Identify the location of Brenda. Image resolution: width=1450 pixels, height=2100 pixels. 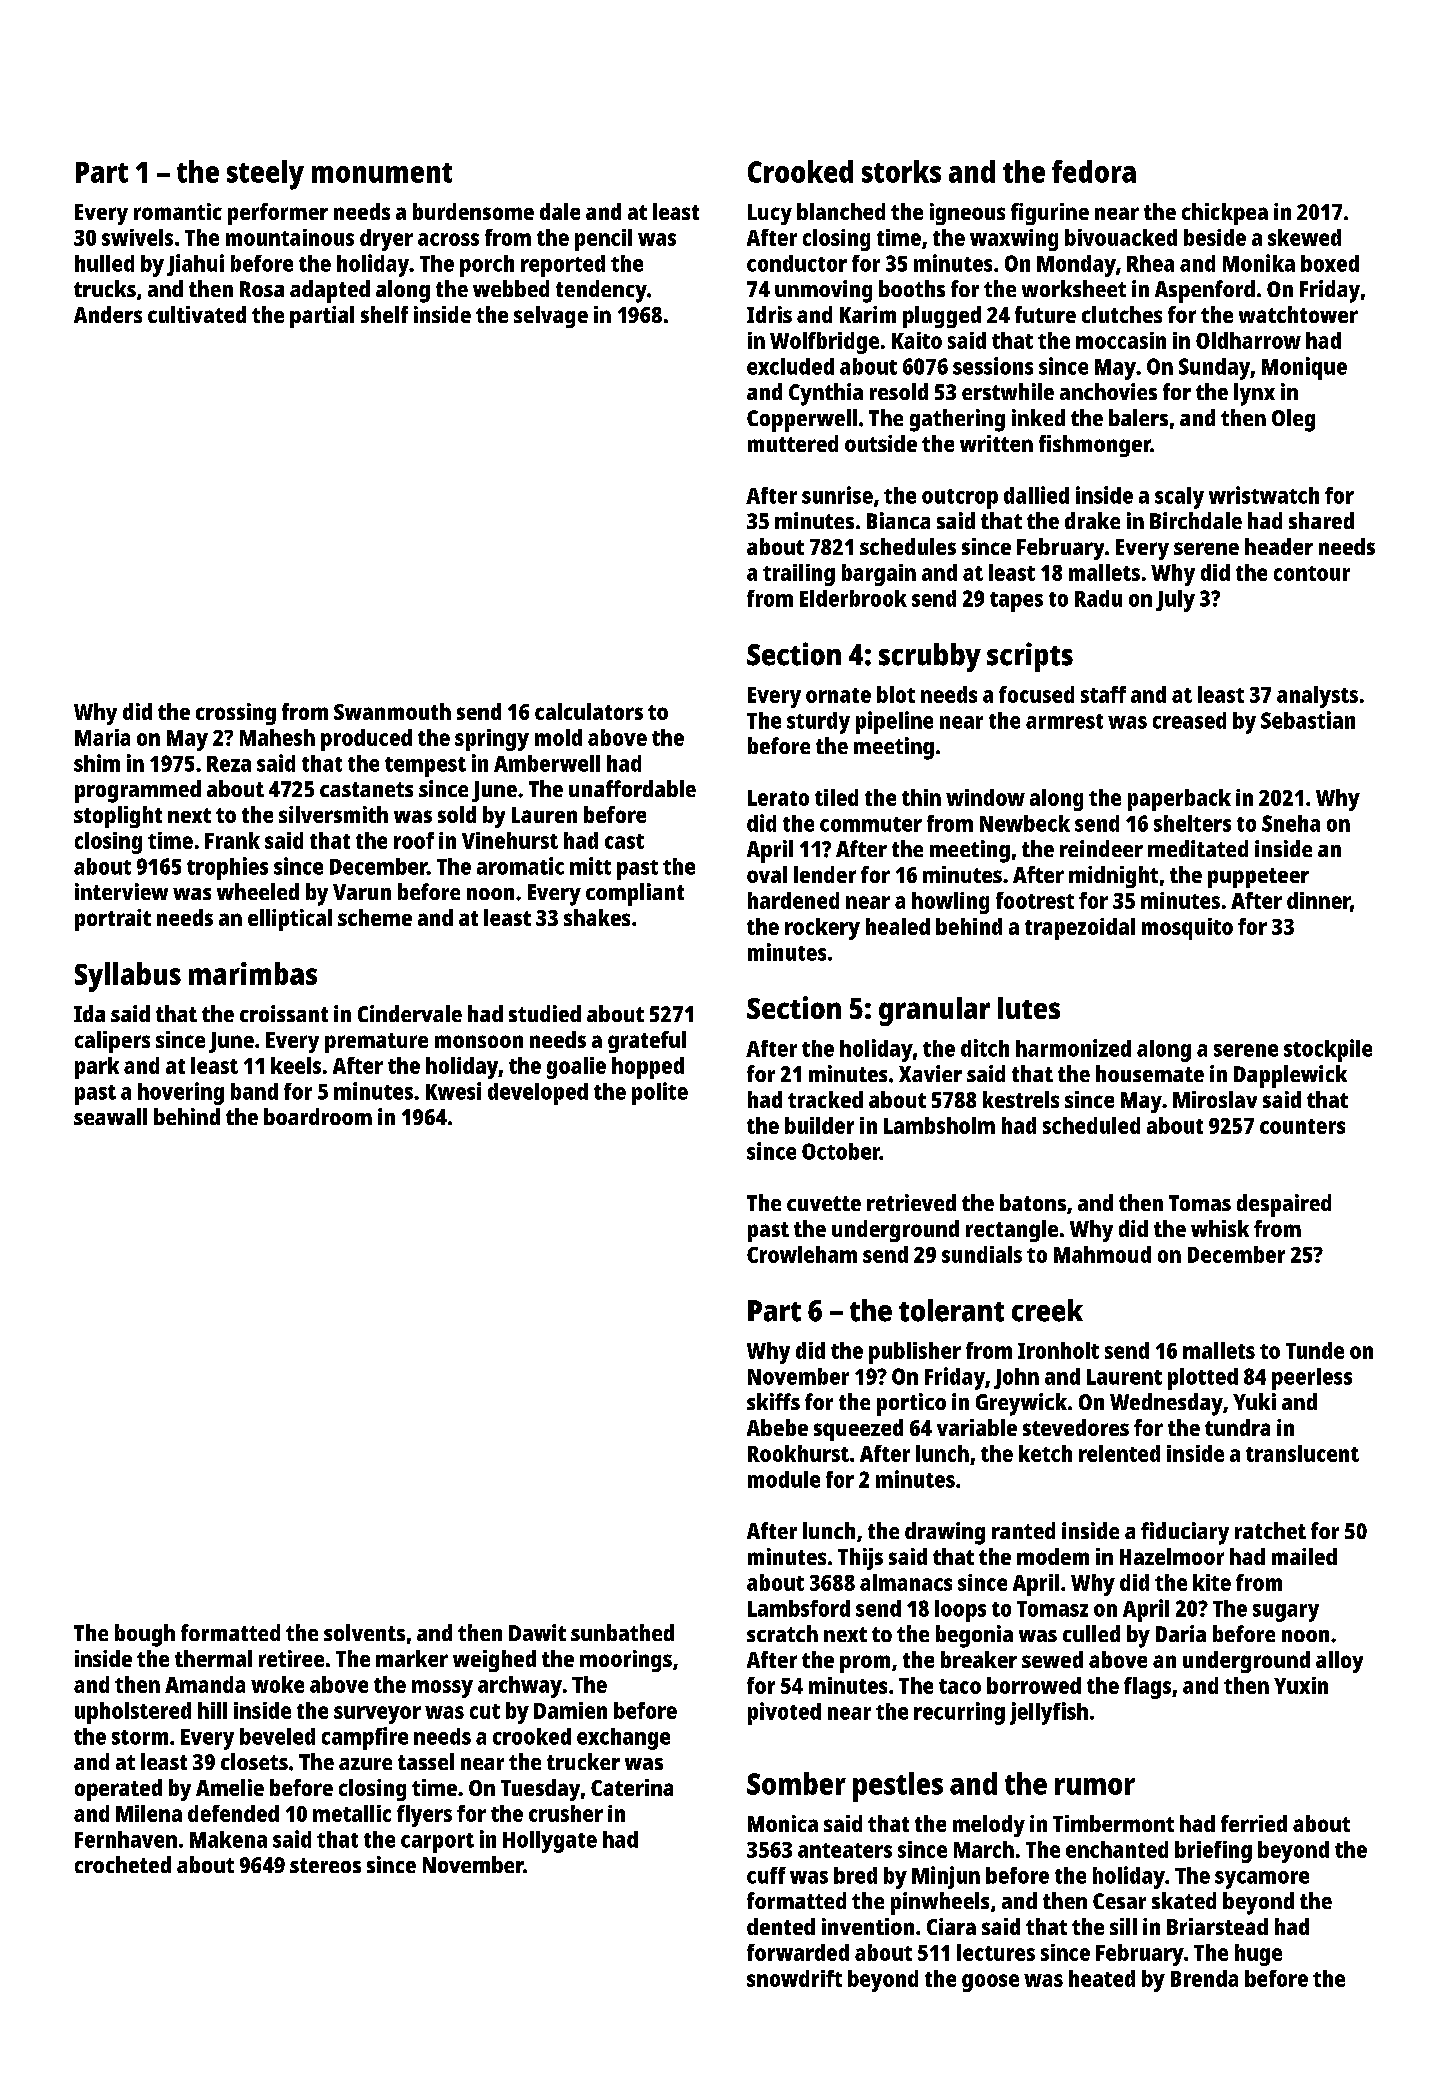
(1204, 1978).
